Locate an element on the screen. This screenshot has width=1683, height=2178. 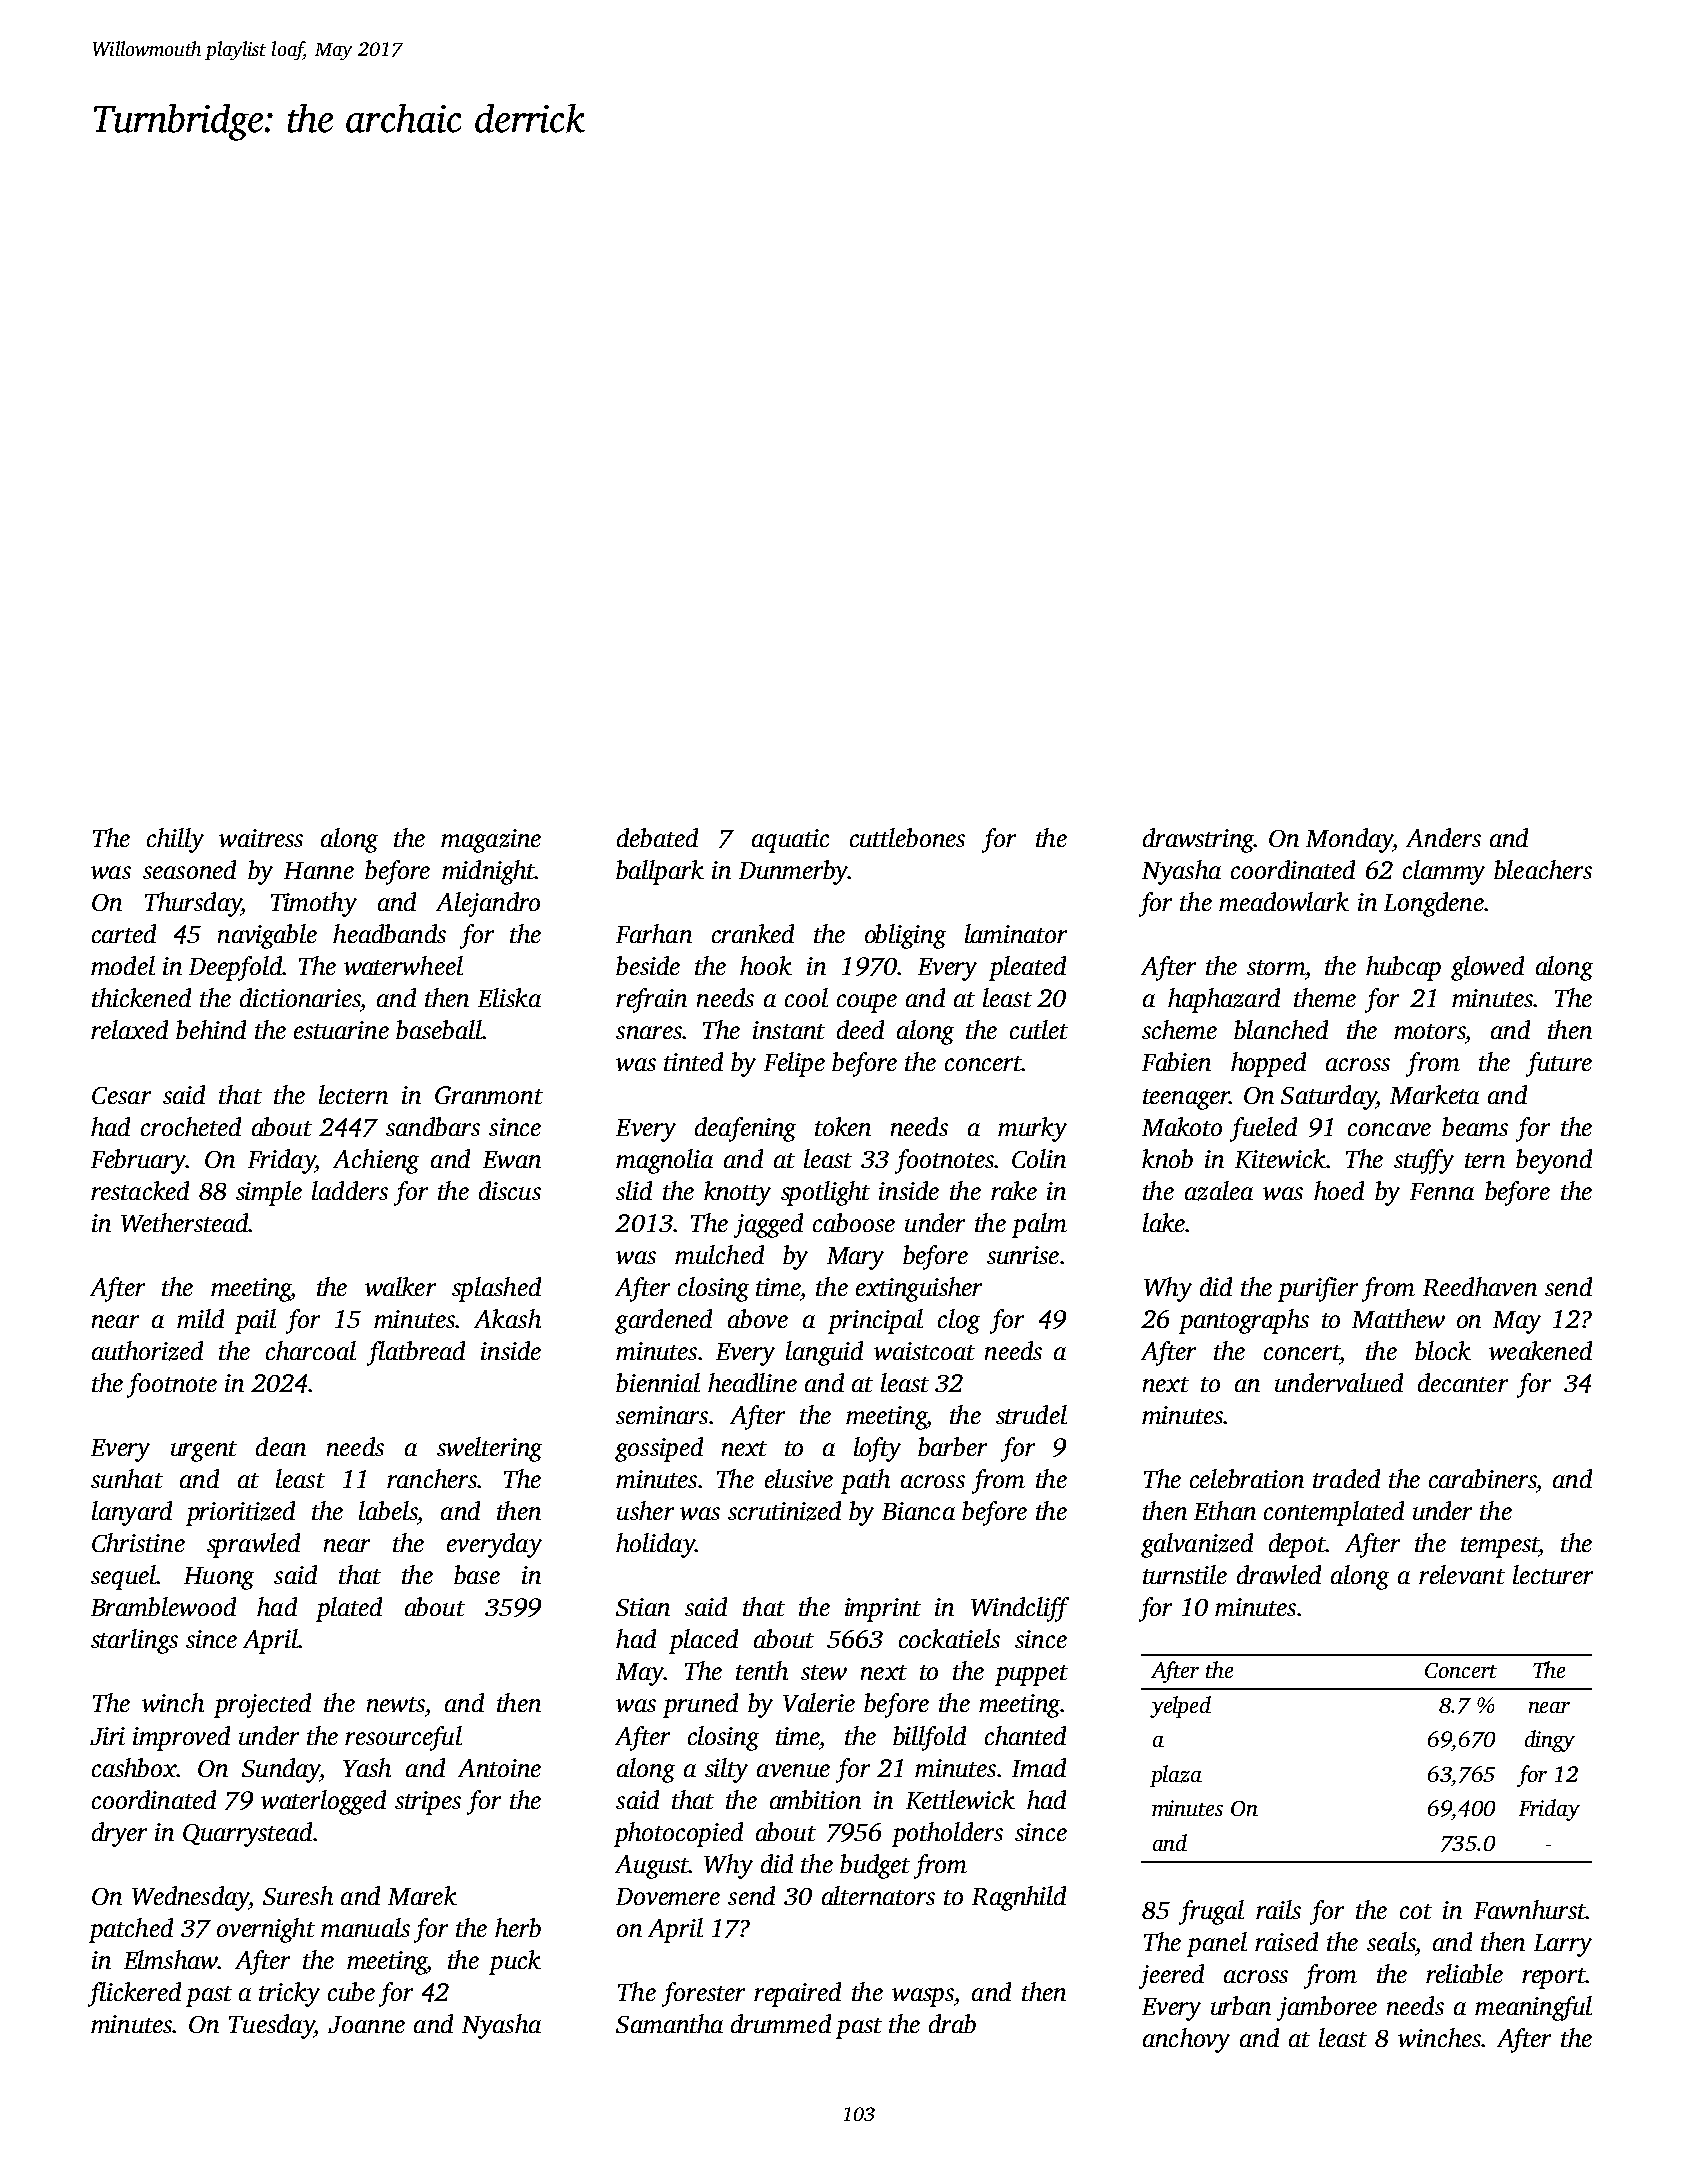
patched is located at coordinates (131, 1930).
